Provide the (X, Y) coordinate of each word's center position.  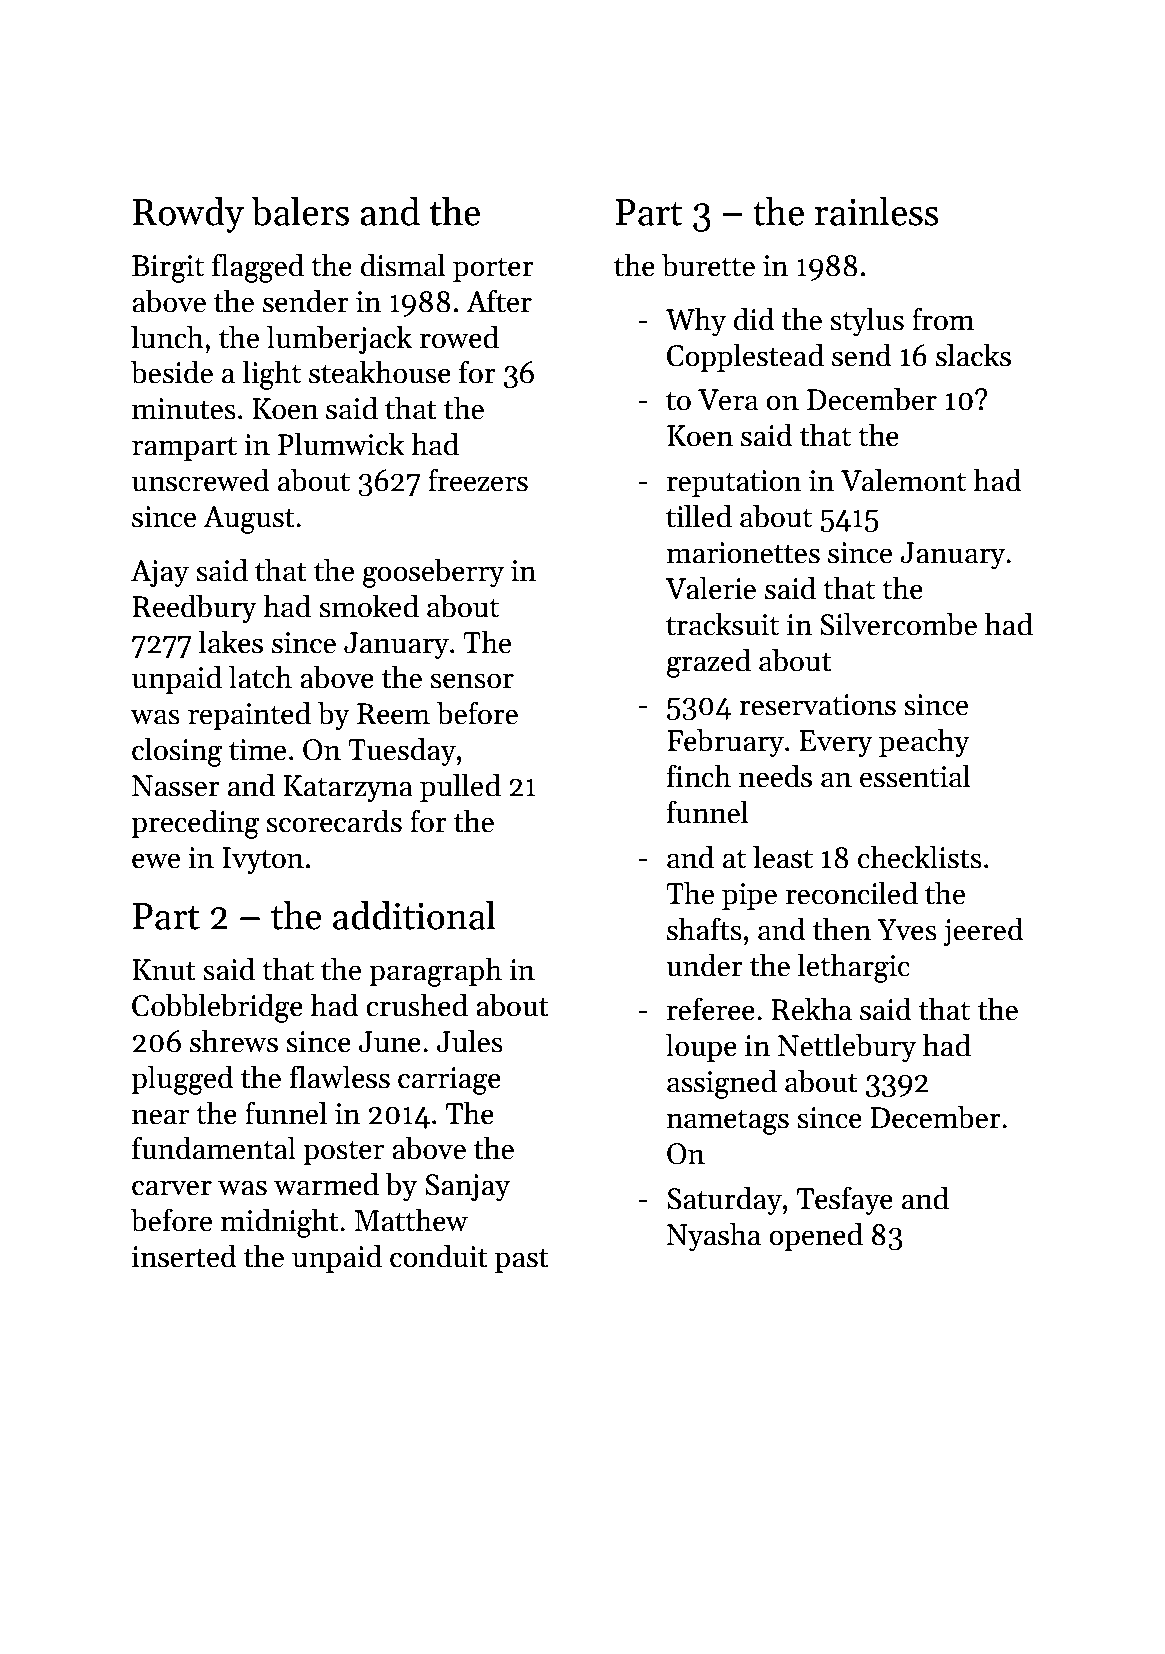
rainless (877, 211)
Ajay (160, 573)
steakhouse (380, 372)
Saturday (724, 1200)
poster (343, 1152)
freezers (478, 480)
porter (493, 269)
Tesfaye (845, 1200)
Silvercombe (898, 624)
